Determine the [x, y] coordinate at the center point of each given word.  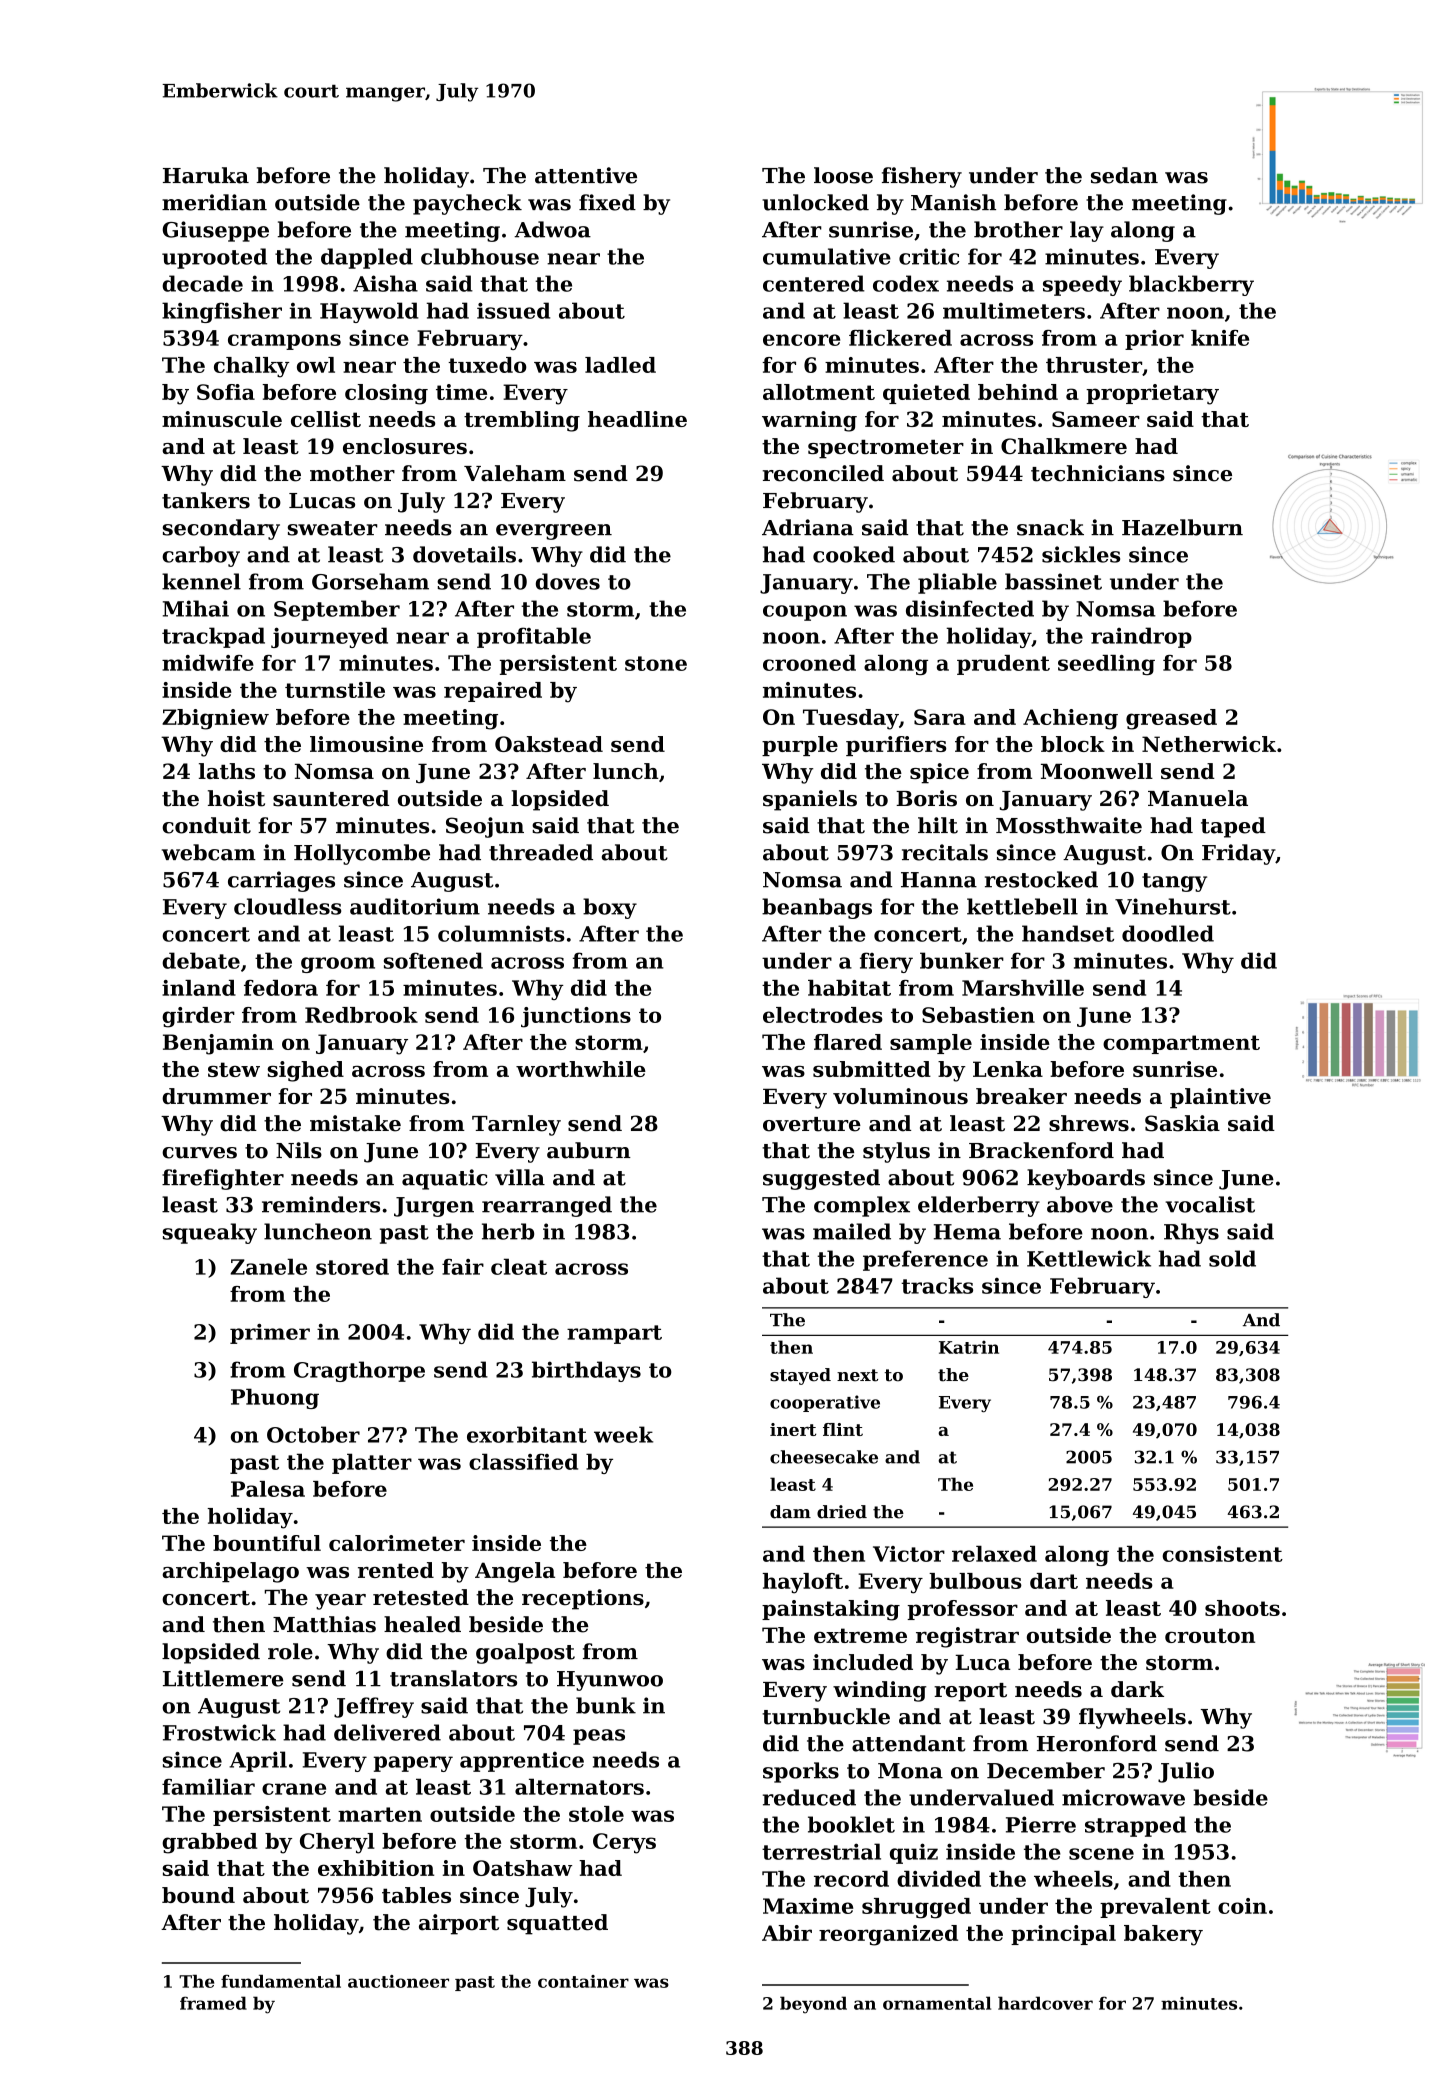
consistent [1222, 1554]
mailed [852, 1231]
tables [416, 1895]
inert [793, 1429]
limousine [366, 744]
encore [801, 340]
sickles [1081, 554]
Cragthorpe [359, 1371]
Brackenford [1041, 1150]
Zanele [268, 1266]
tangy [1174, 882]
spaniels [810, 800]
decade [202, 283]
